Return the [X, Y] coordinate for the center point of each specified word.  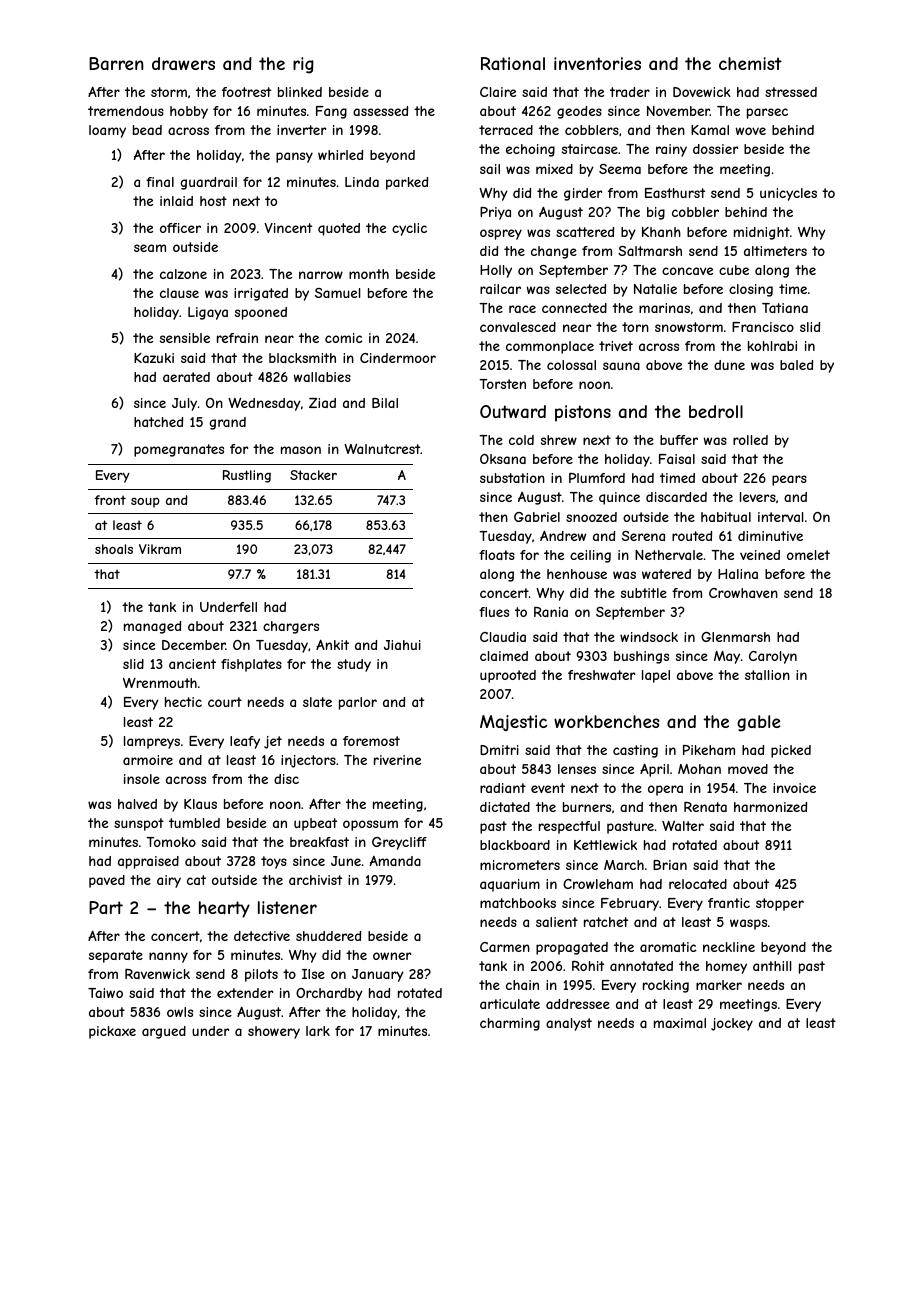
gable [758, 723]
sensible [185, 338]
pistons [583, 413]
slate [317, 702]
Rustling [247, 476]
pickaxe [112, 1032]
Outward [513, 411]
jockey [732, 1024]
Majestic [513, 723]
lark [318, 1031]
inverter [301, 130]
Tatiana [785, 308]
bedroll [716, 411]
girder [583, 194]
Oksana [503, 459]
